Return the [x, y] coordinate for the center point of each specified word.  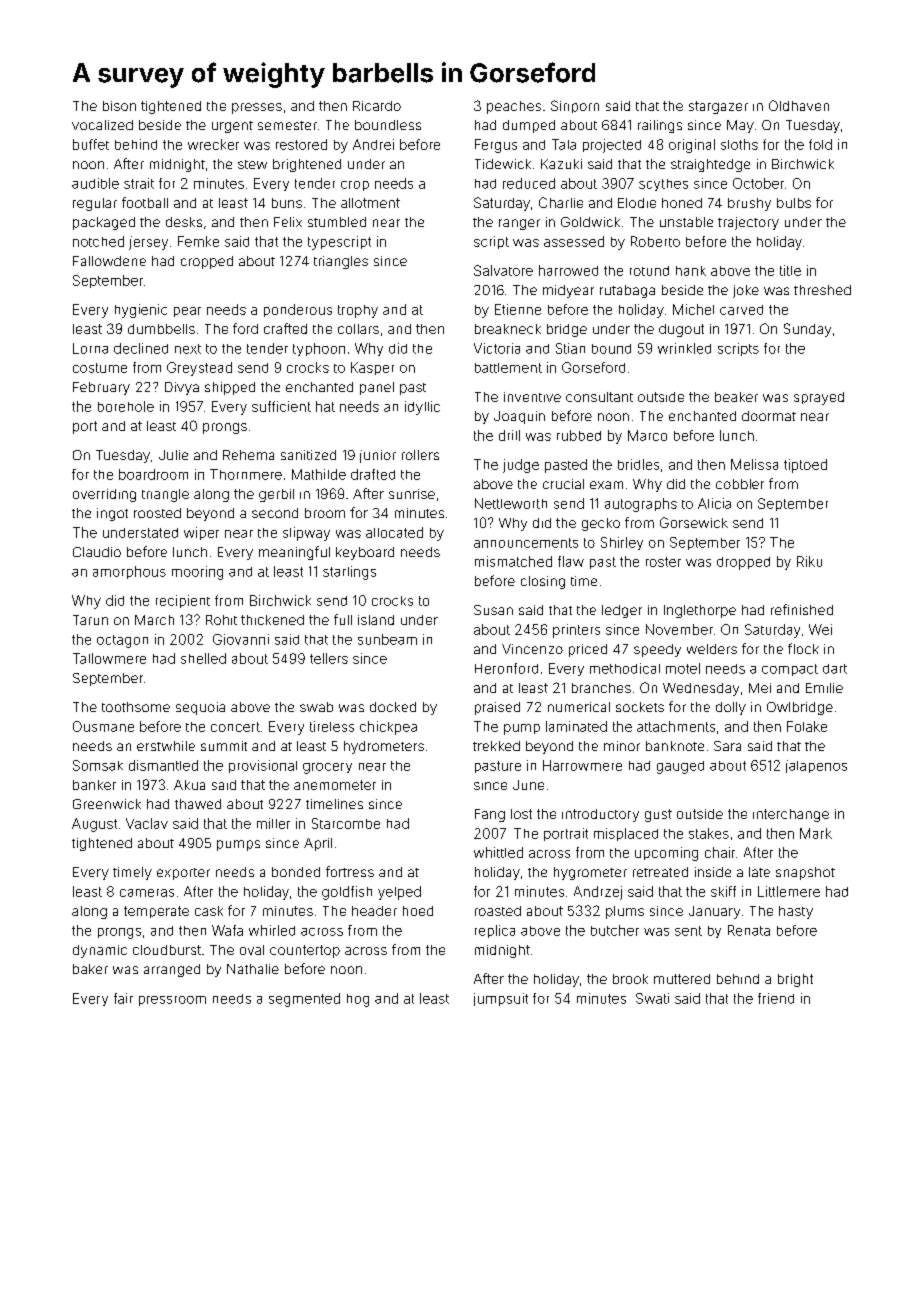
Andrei [373, 144]
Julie [173, 455]
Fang [490, 815]
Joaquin [519, 417]
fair [123, 998]
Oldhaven [799, 105]
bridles [638, 464]
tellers [329, 658]
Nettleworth [511, 503]
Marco [647, 435]
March [154, 620]
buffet [91, 144]
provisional [263, 766]
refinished [802, 609]
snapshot [805, 873]
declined [141, 348]
